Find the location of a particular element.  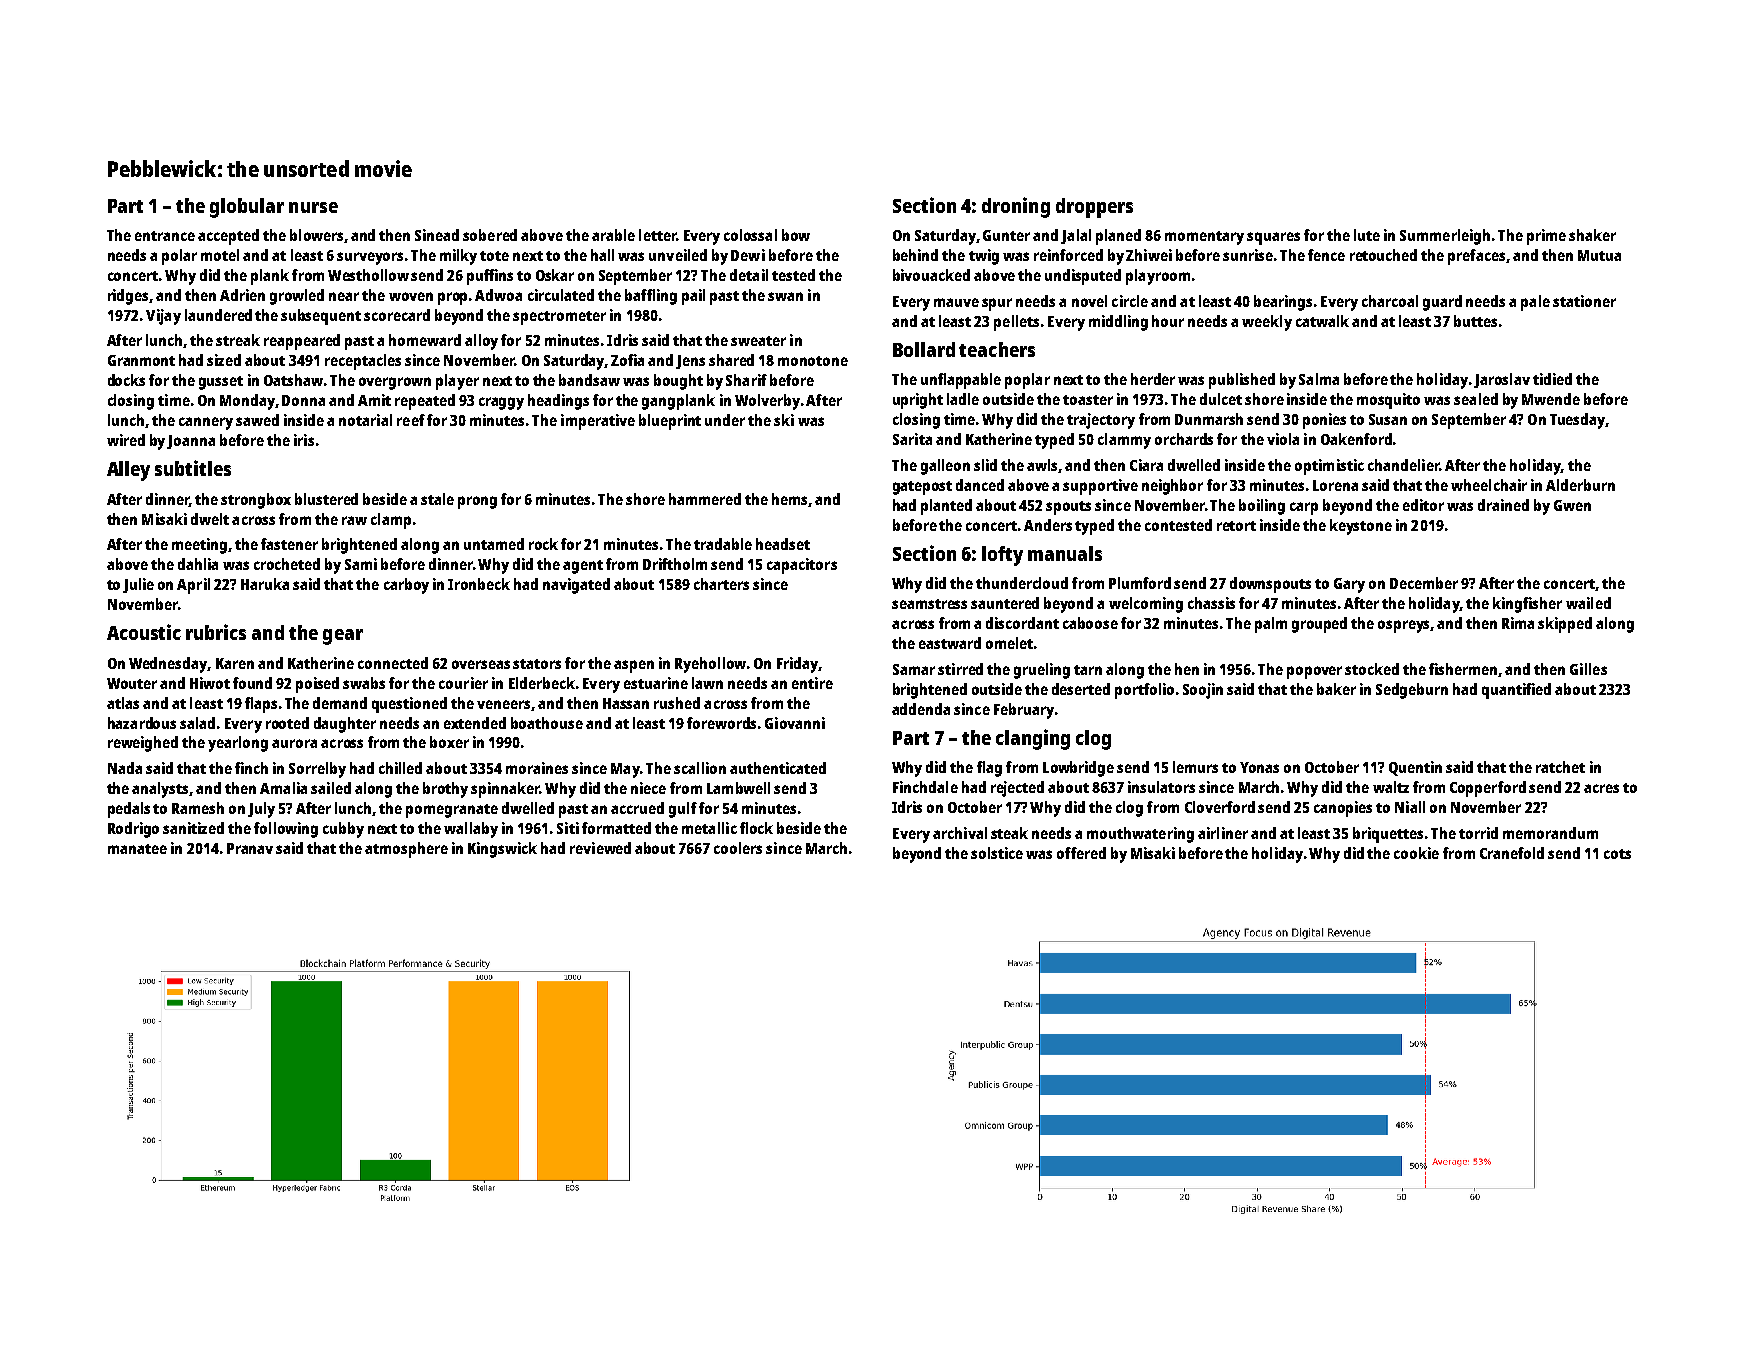

carboy is located at coordinates (406, 586).
